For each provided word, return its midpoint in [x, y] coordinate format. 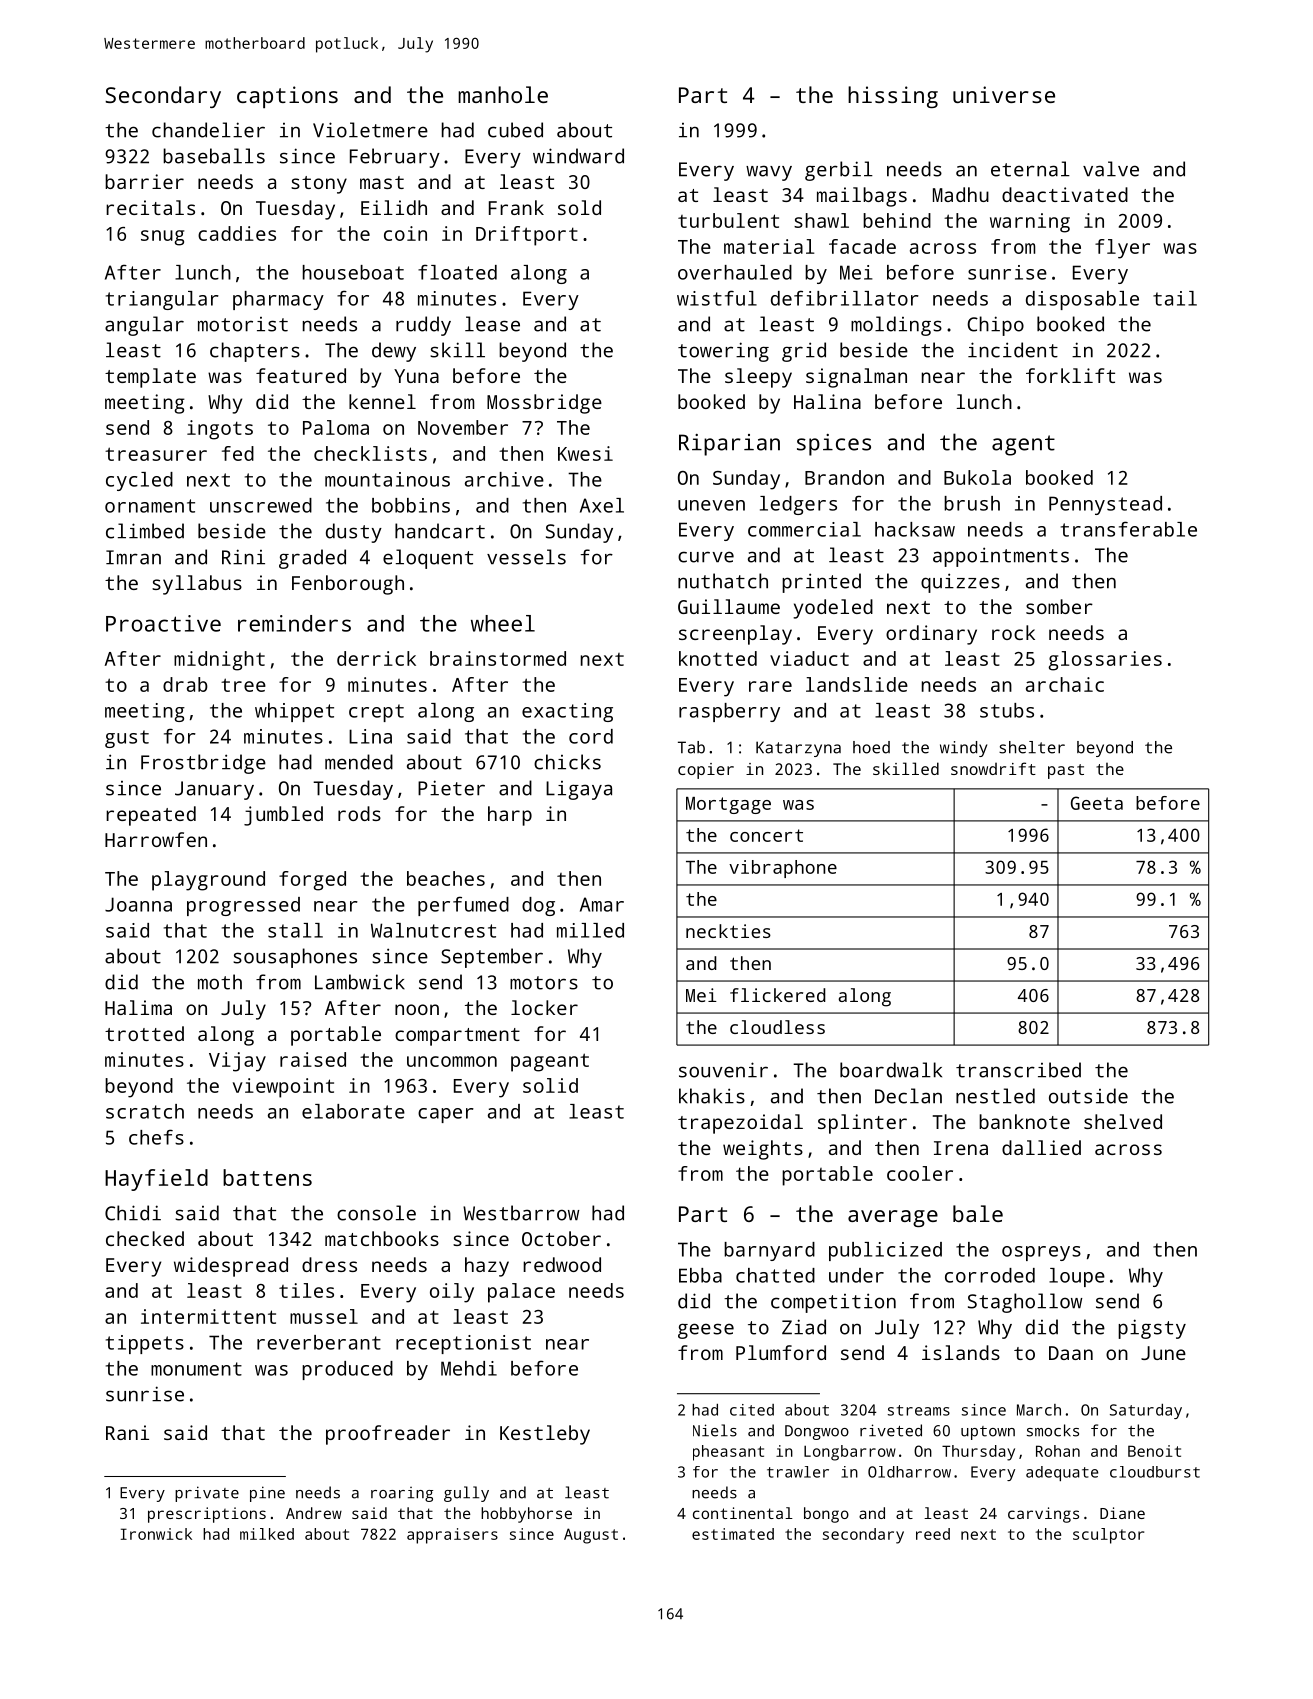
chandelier [208, 130]
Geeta [1097, 803]
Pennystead [1105, 505]
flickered [778, 995]
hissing [893, 97]
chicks [567, 762]
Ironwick [156, 1534]
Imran [133, 557]
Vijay [237, 1062]
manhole [503, 94]
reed [933, 1534]
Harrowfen [156, 839]
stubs [1007, 710]
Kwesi [585, 453]
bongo [826, 1515]
